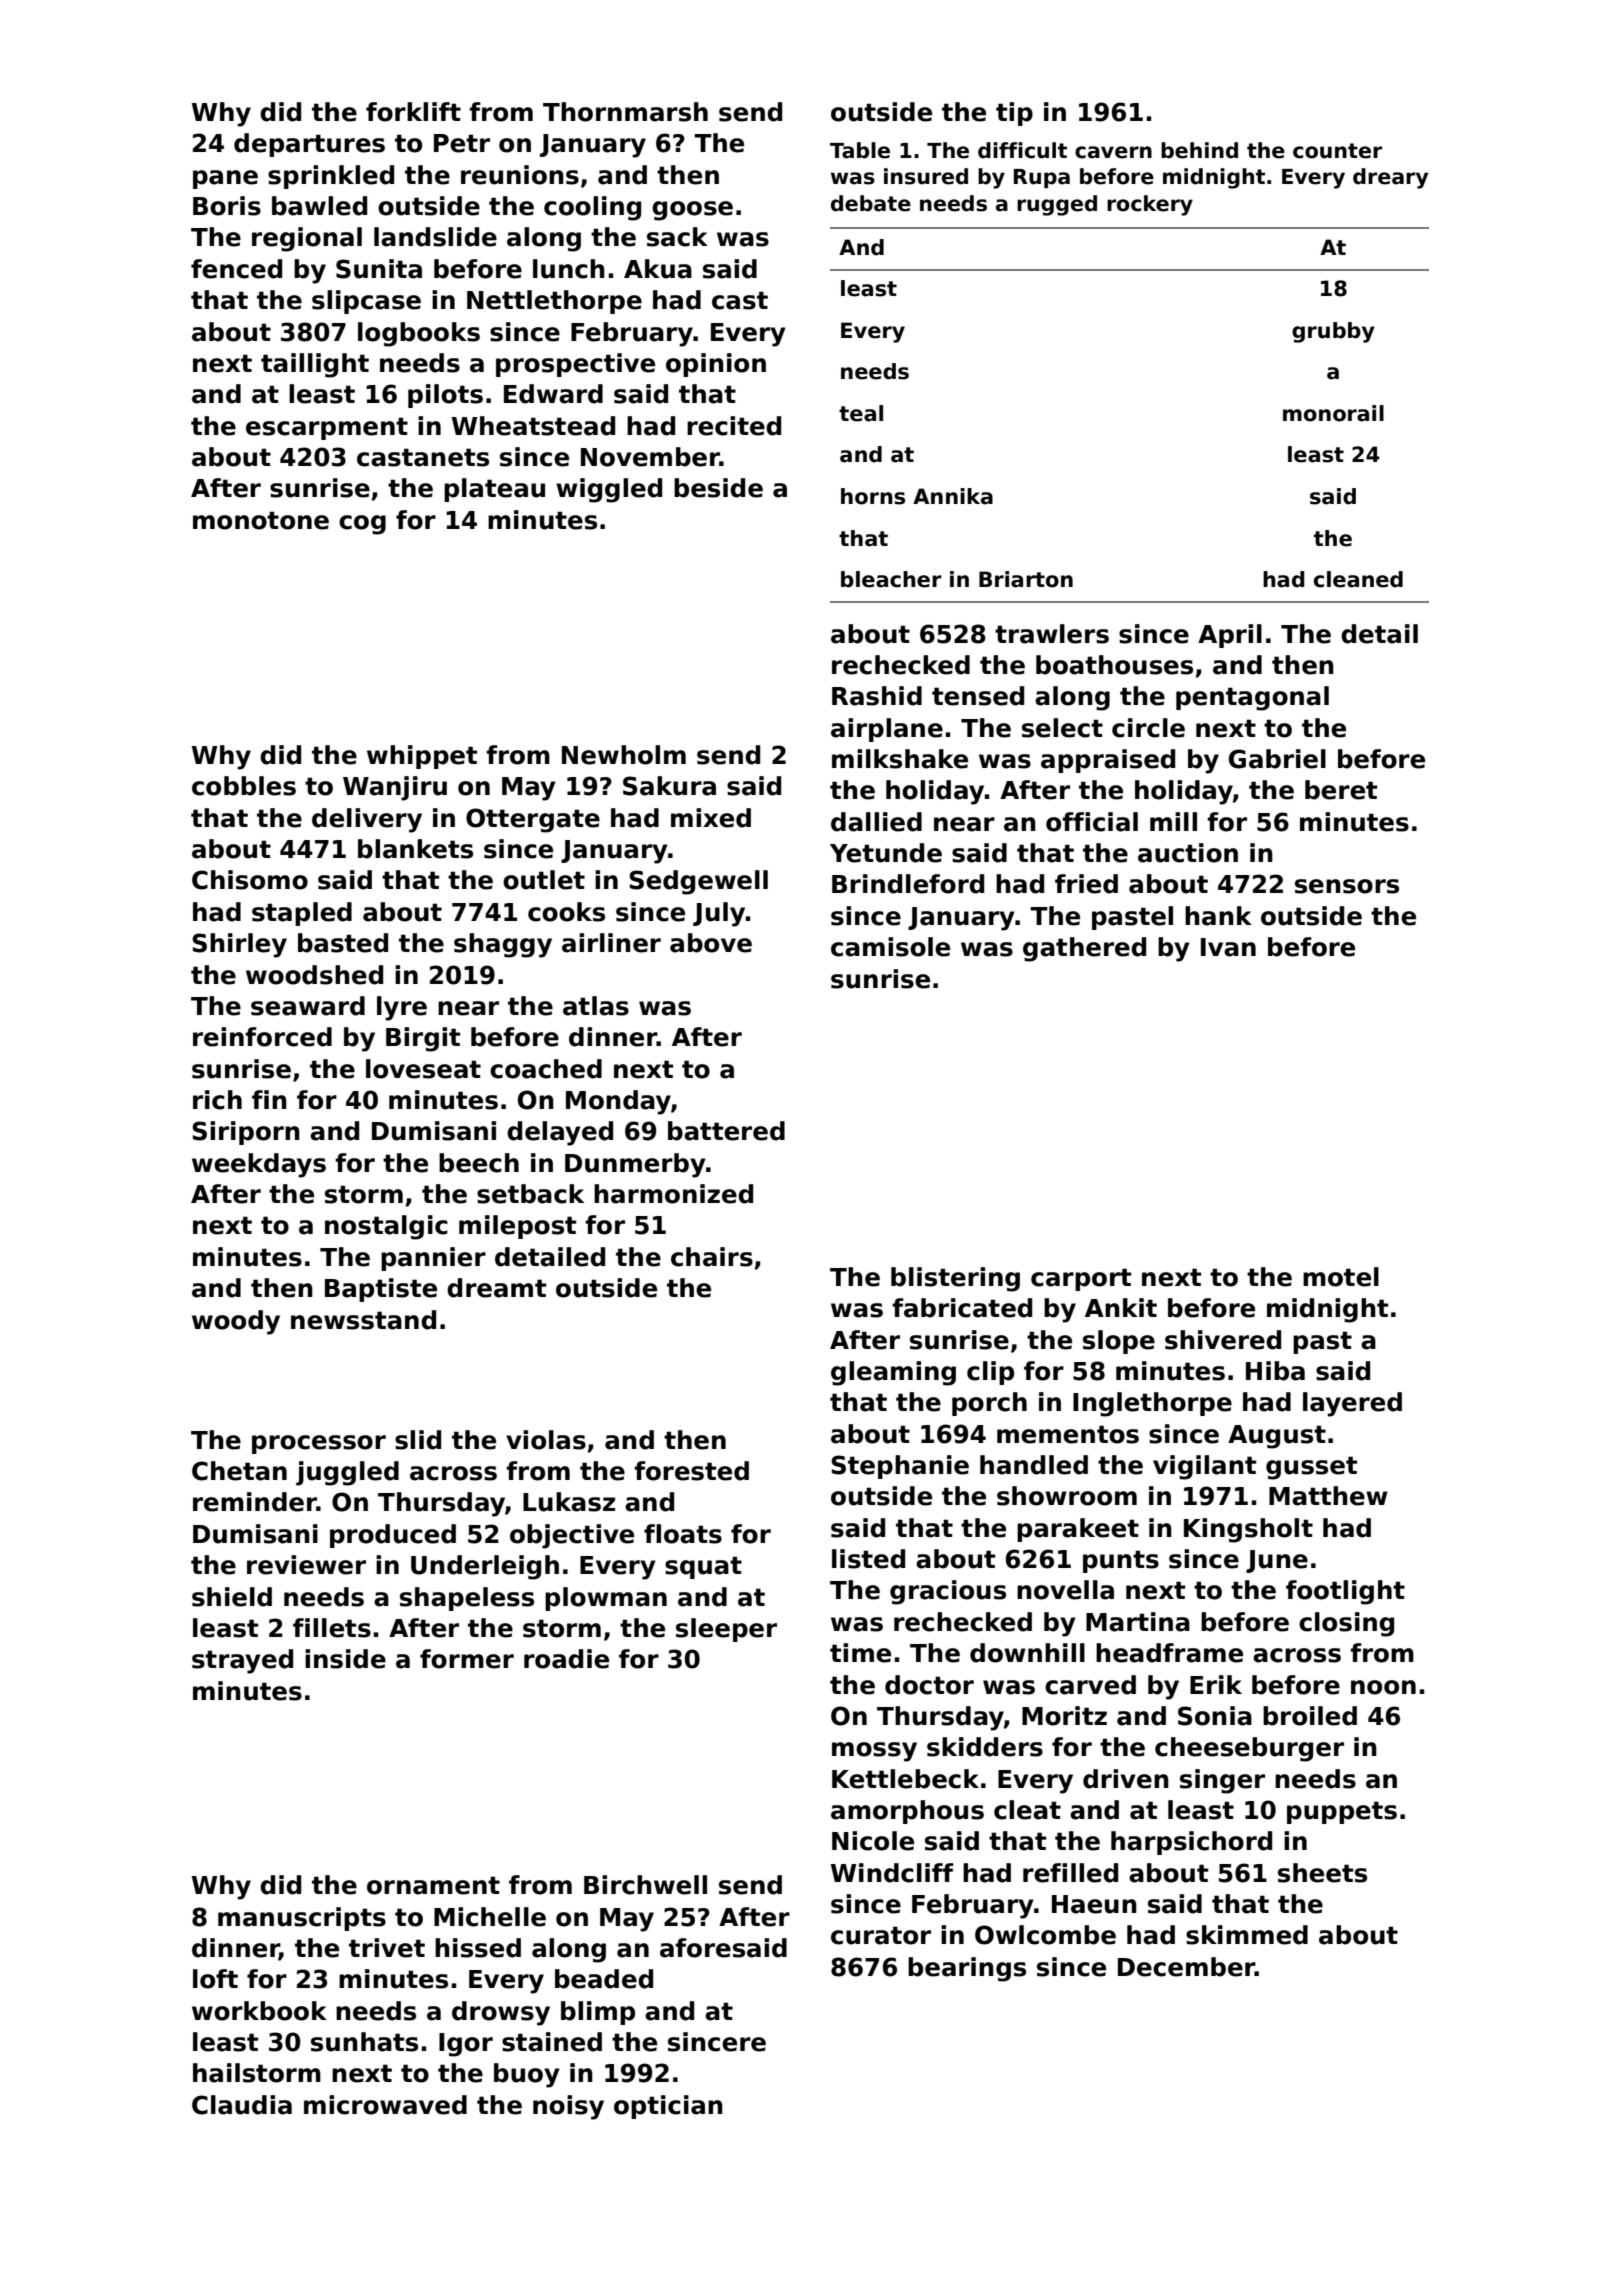  I want to click on Newholm, so click(624, 755).
